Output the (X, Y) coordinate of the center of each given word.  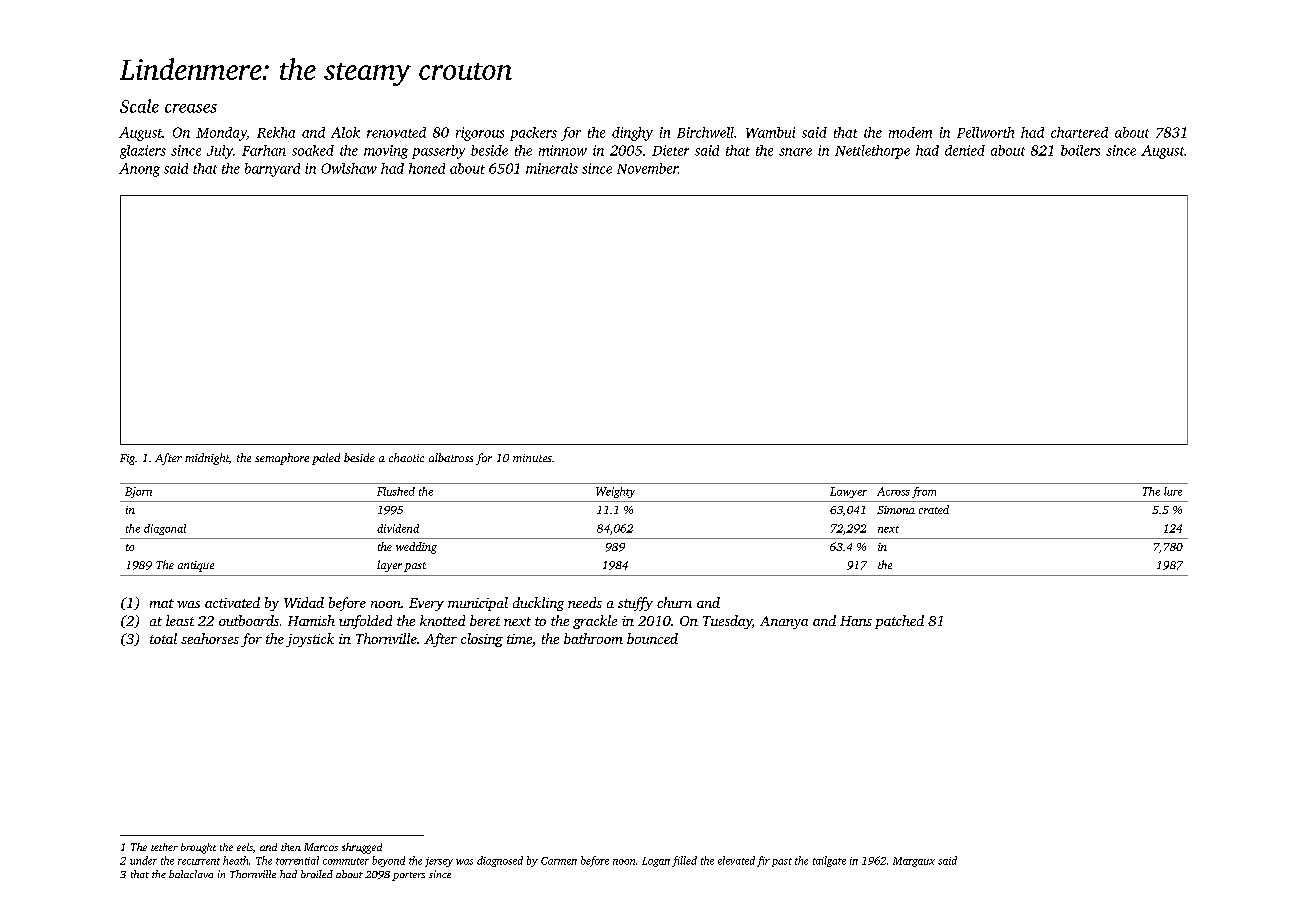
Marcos (321, 847)
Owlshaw (349, 168)
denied (965, 150)
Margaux (914, 862)
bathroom (593, 638)
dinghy (632, 134)
